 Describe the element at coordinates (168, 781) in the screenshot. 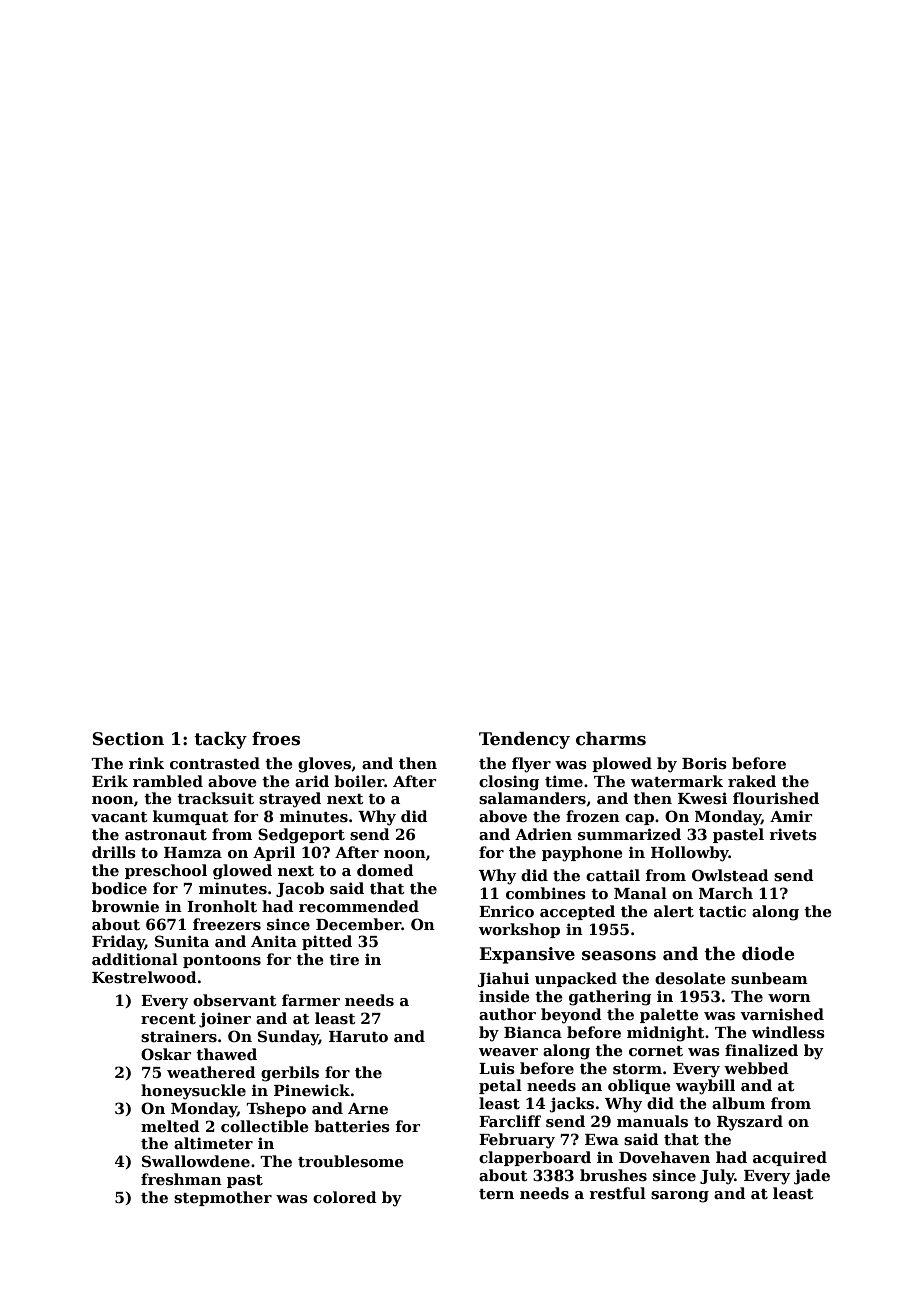

I see `rambled` at that location.
